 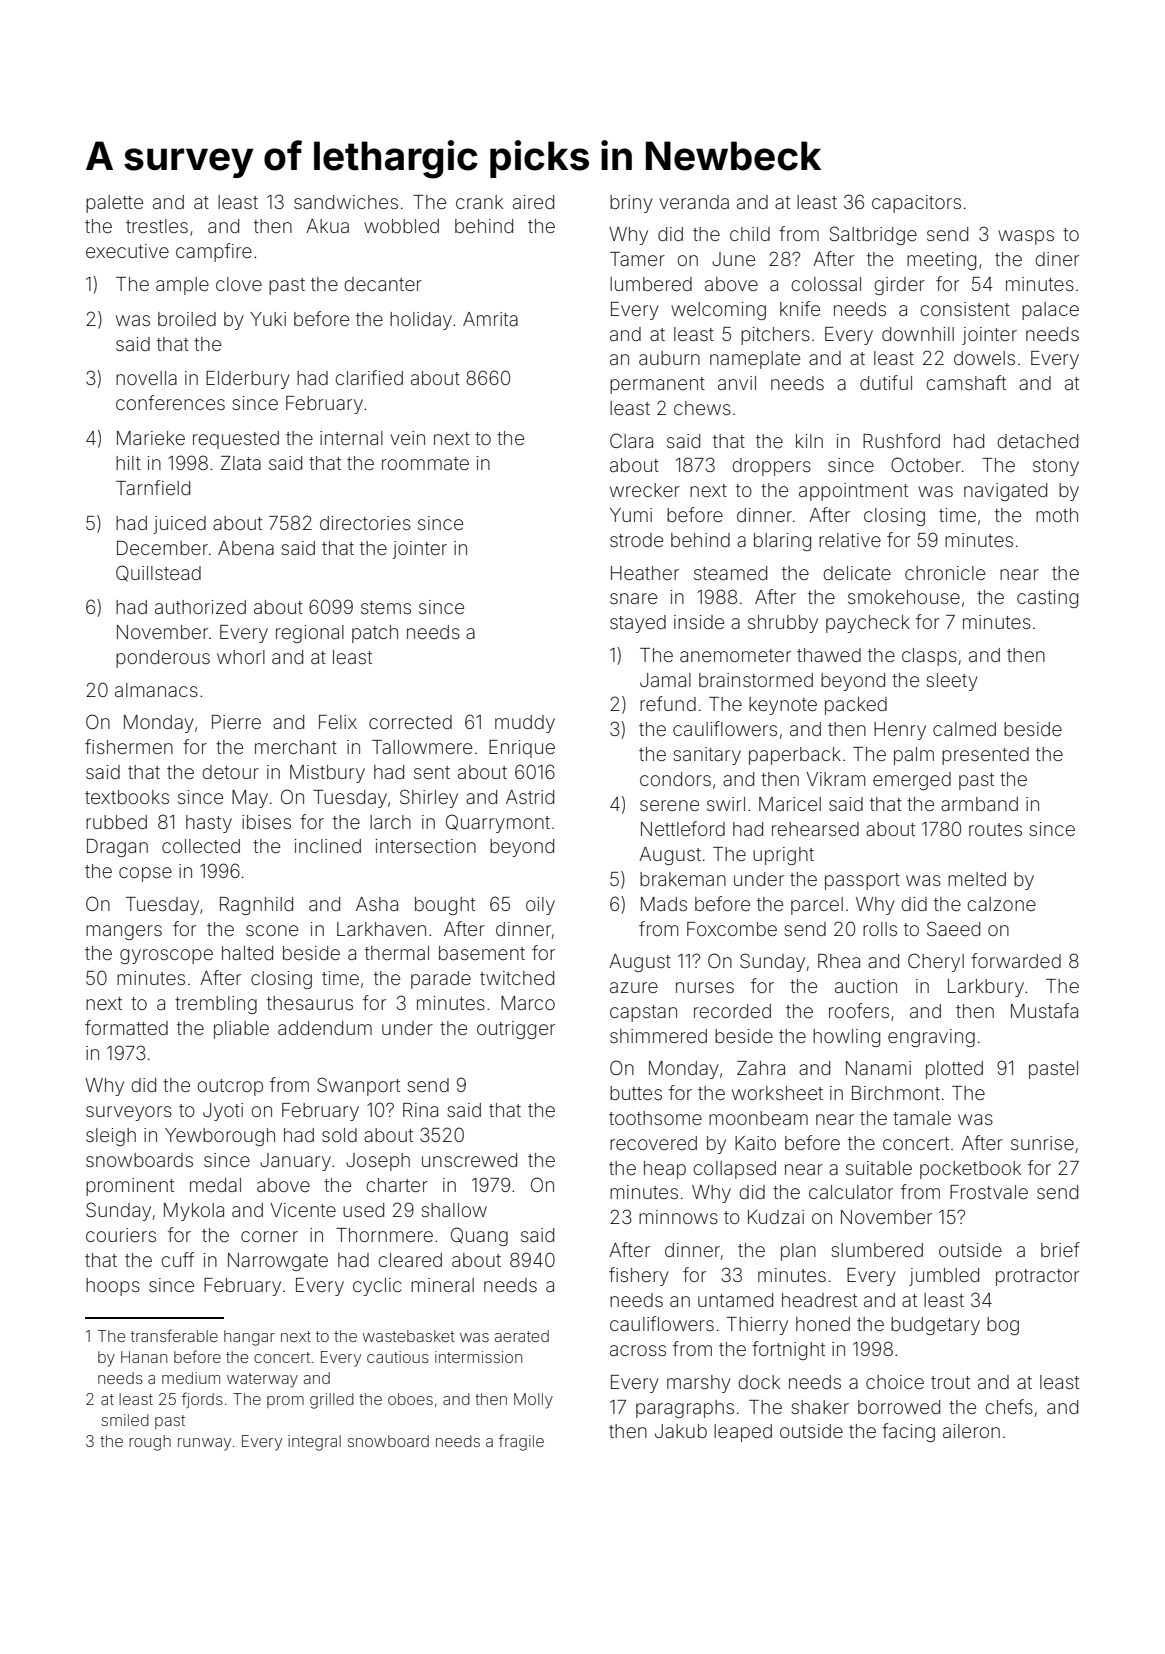 What do you see at coordinates (125, 1420) in the page?
I see `smiled` at bounding box center [125, 1420].
